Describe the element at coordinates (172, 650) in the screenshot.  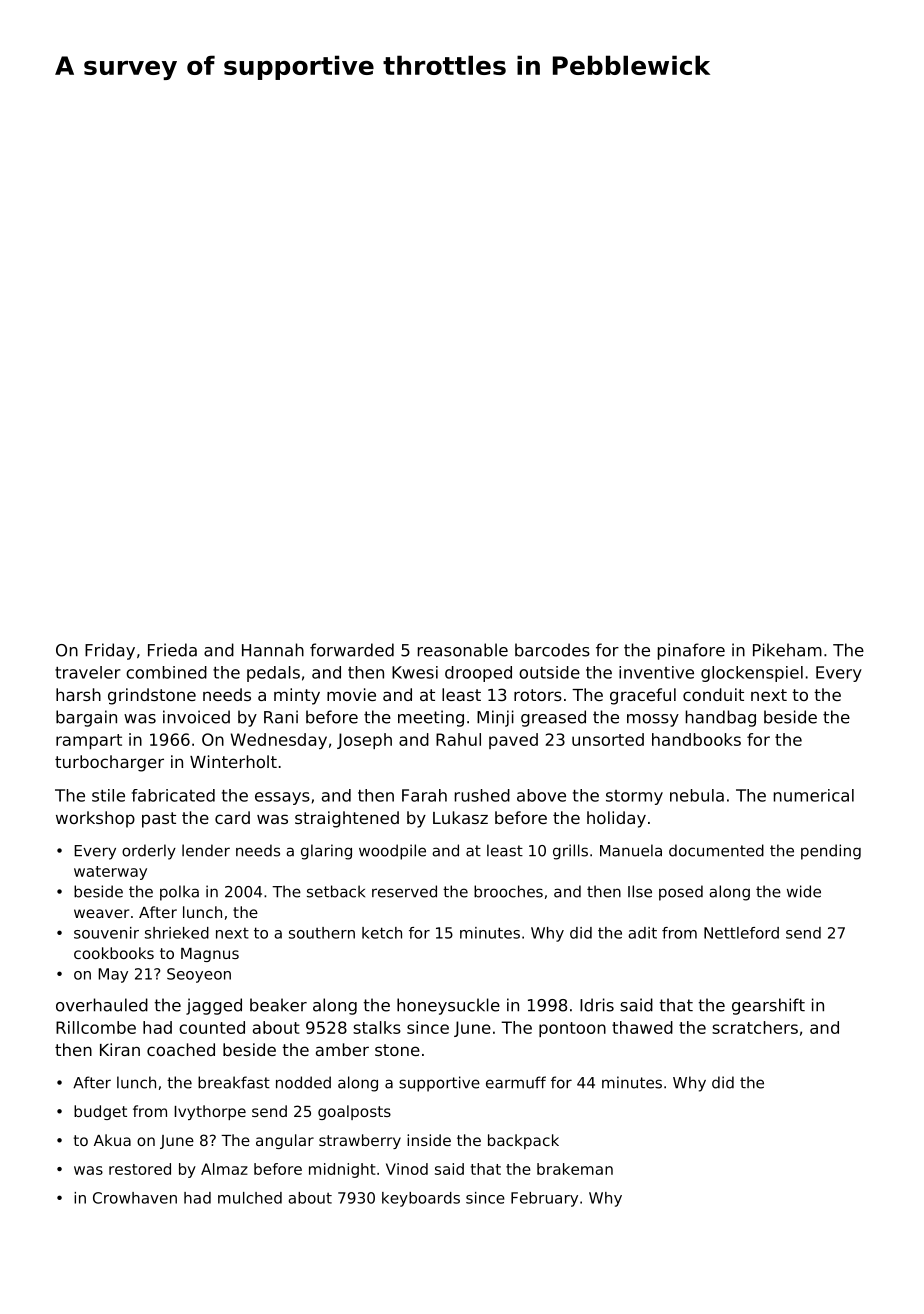
I see `Frieda` at that location.
